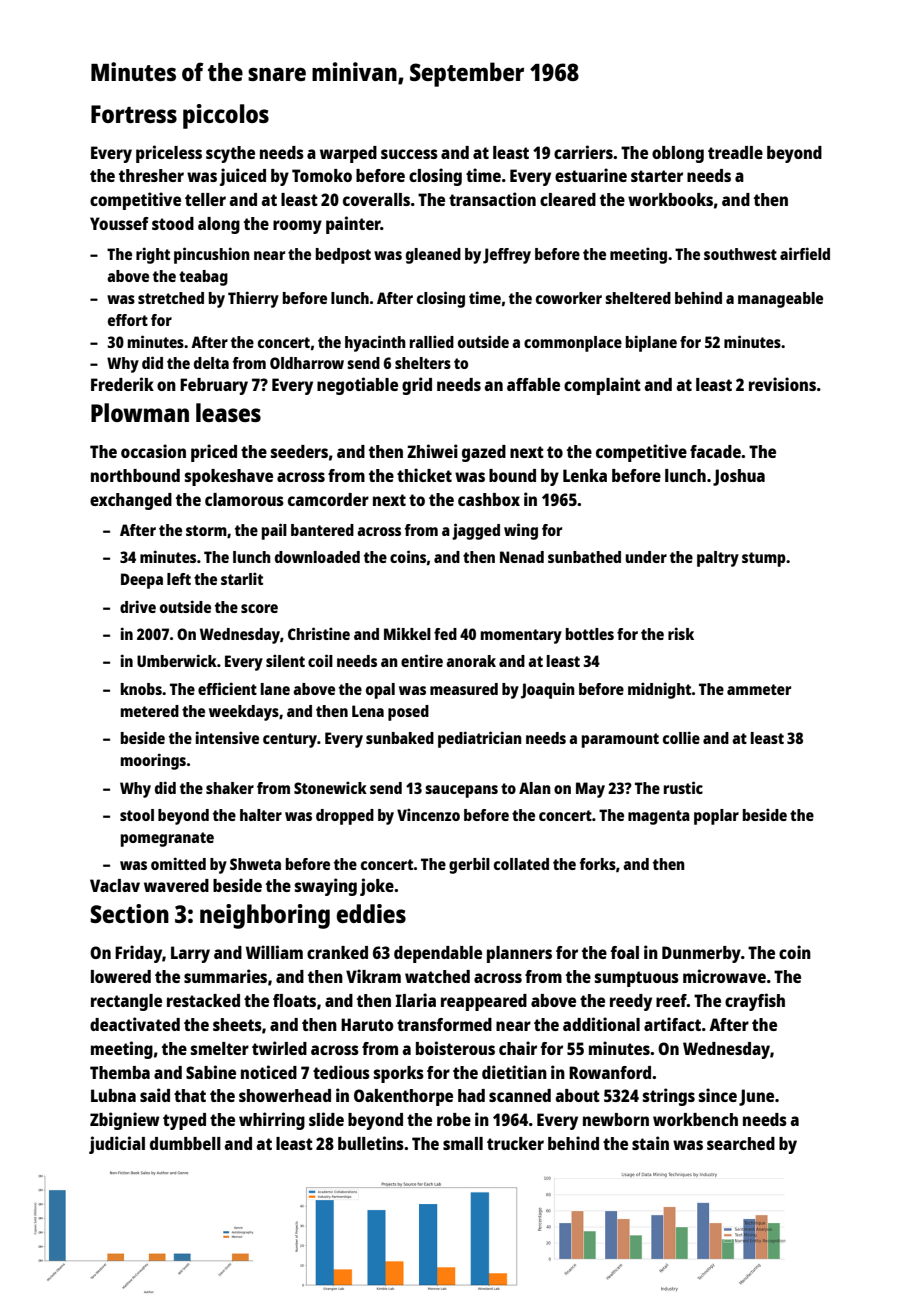 Image resolution: width=924 pixels, height=1314 pixels. Describe the element at coordinates (226, 116) in the page. I see `piccolos` at that location.
